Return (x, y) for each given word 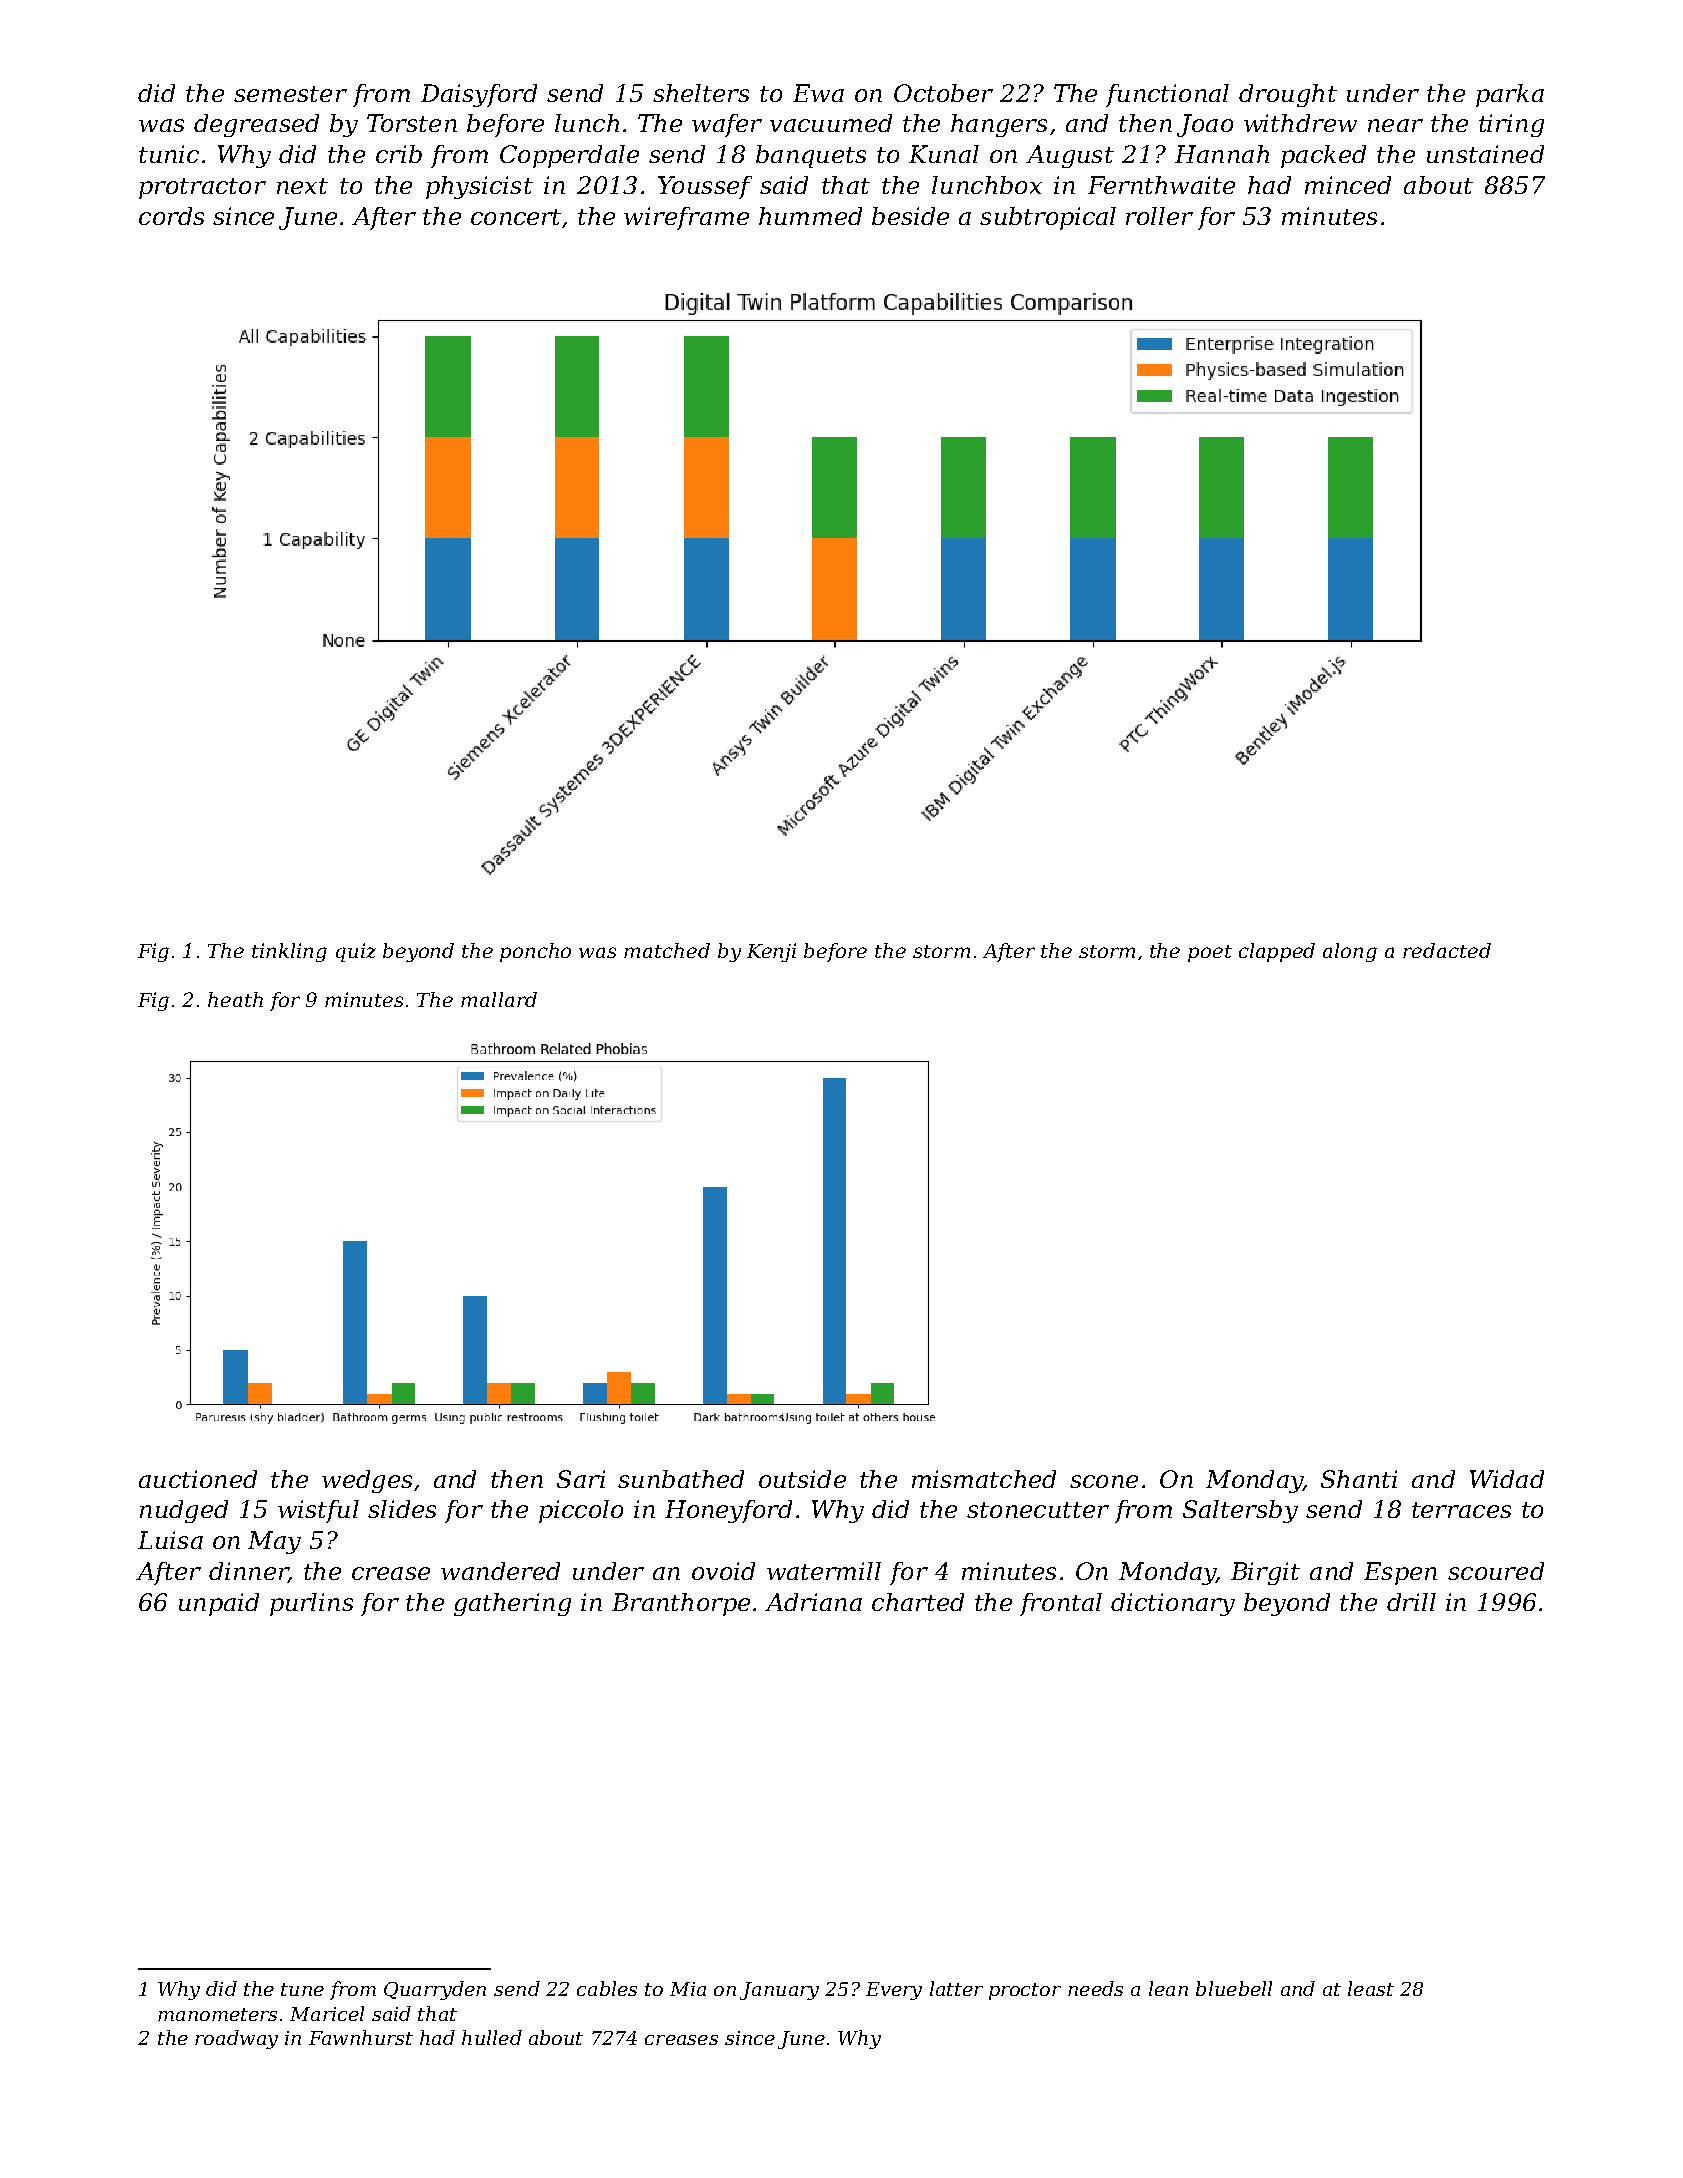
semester (290, 94)
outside (802, 1479)
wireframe (686, 218)
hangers (999, 125)
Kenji (771, 952)
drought (1288, 95)
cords (171, 216)
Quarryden (435, 1990)
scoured (1496, 1571)
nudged (184, 1511)
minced (1348, 185)
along (1350, 952)
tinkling (289, 952)
